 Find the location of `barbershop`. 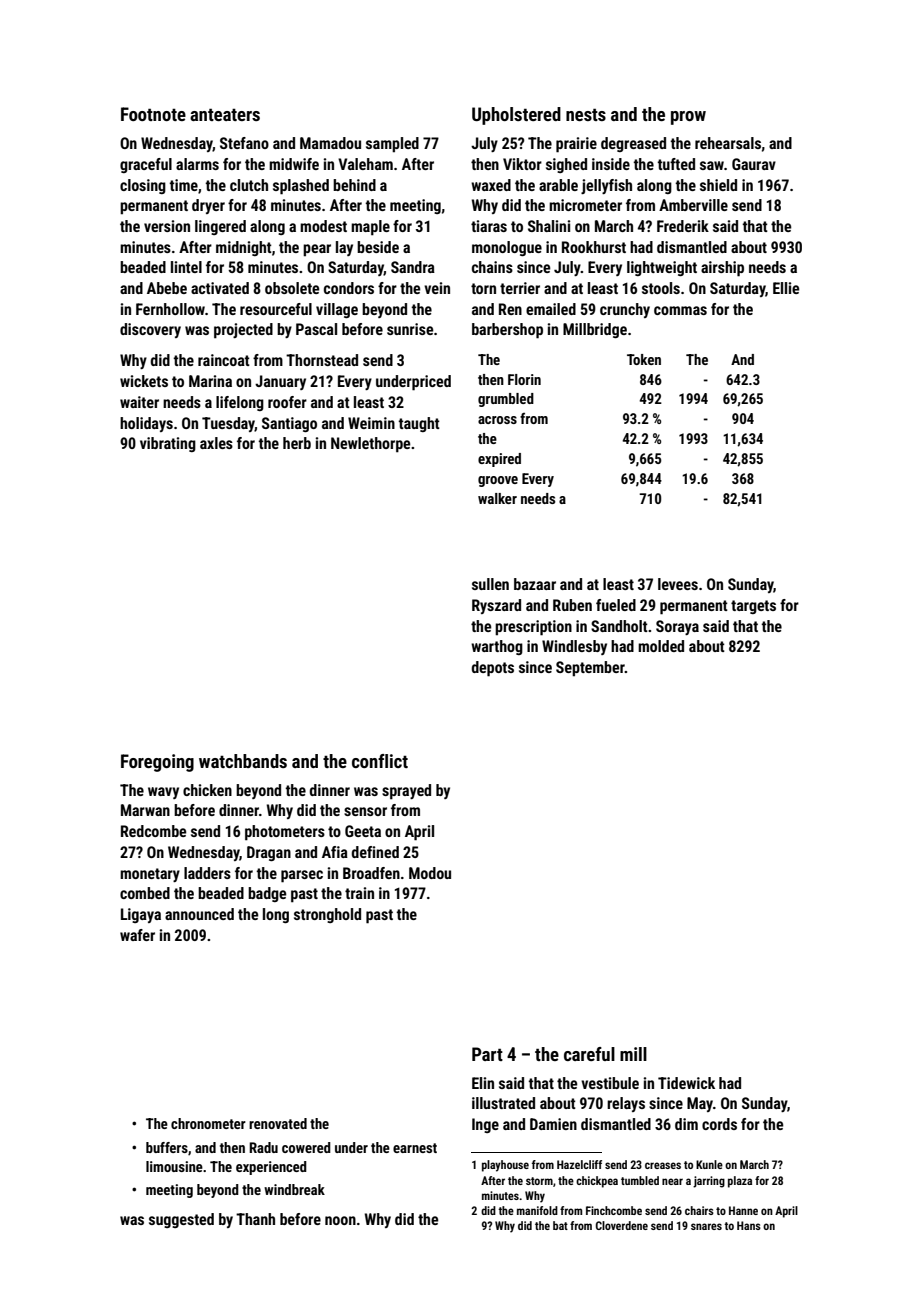

barbershop is located at coordinates (507, 331).
